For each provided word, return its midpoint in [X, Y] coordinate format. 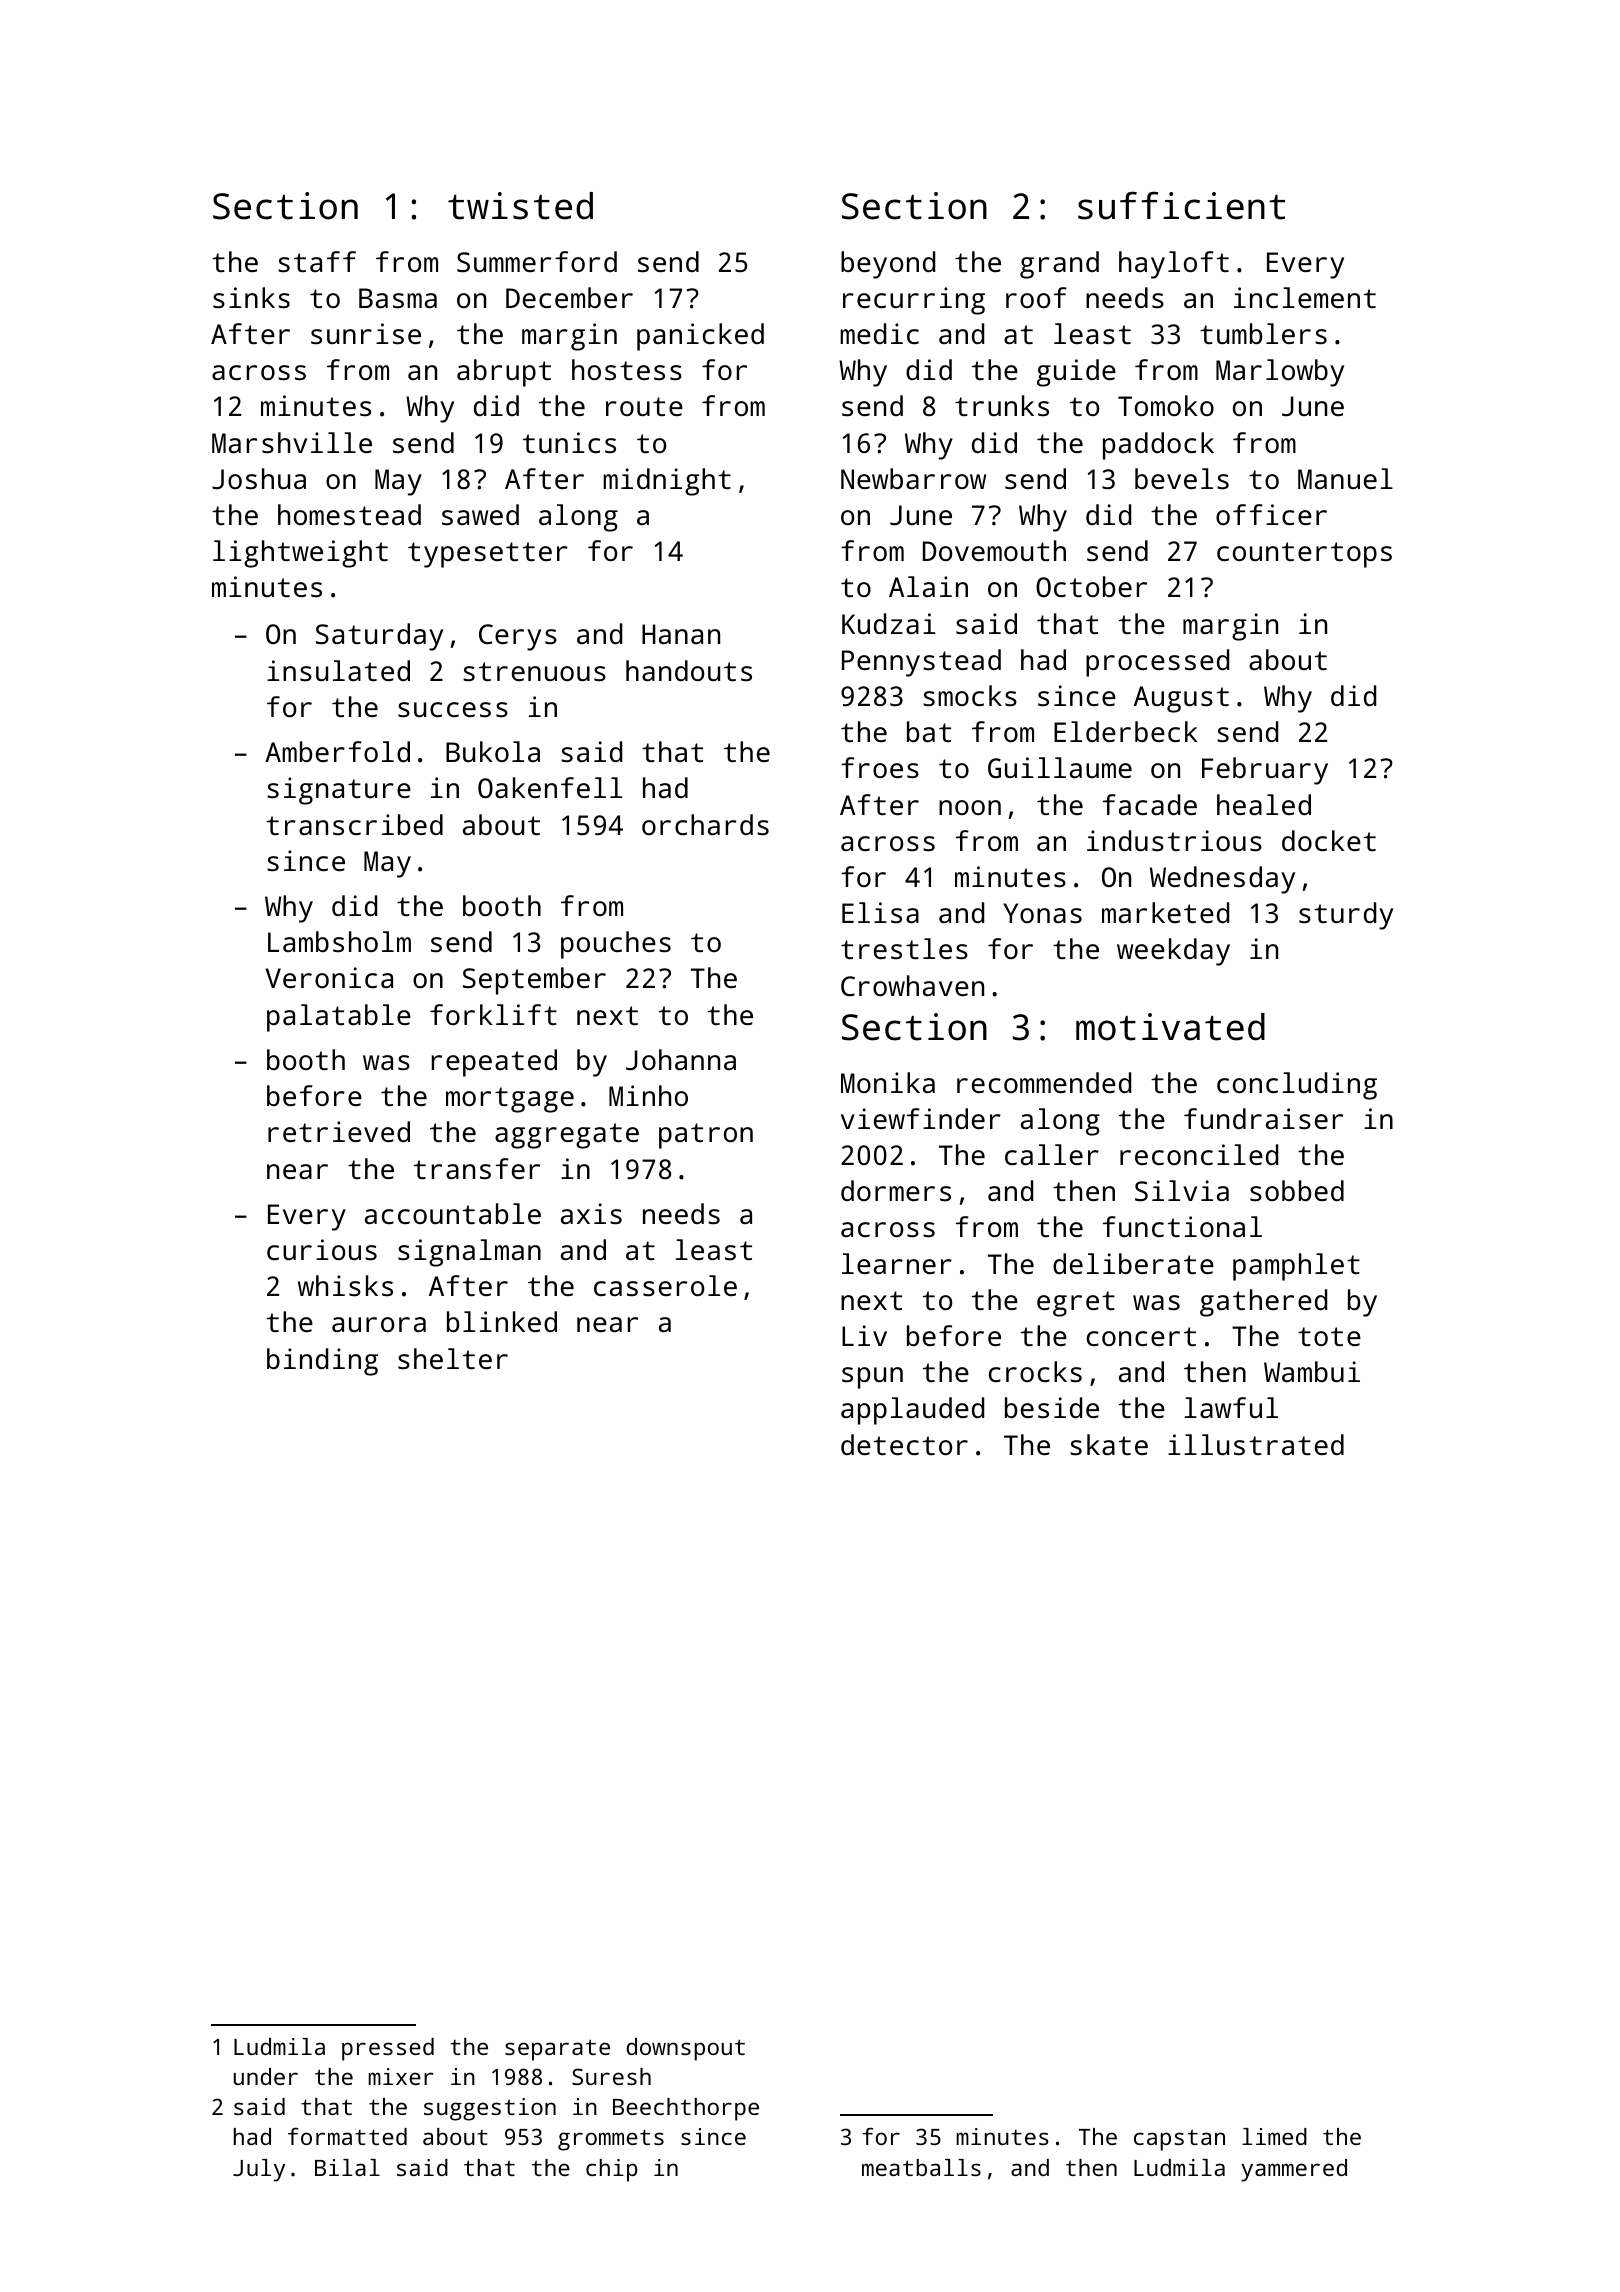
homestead [349, 515]
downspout [686, 2049]
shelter [453, 1359]
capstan [1179, 2140]
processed [1157, 663]
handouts [689, 671]
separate [557, 2050]
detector [904, 1444]
